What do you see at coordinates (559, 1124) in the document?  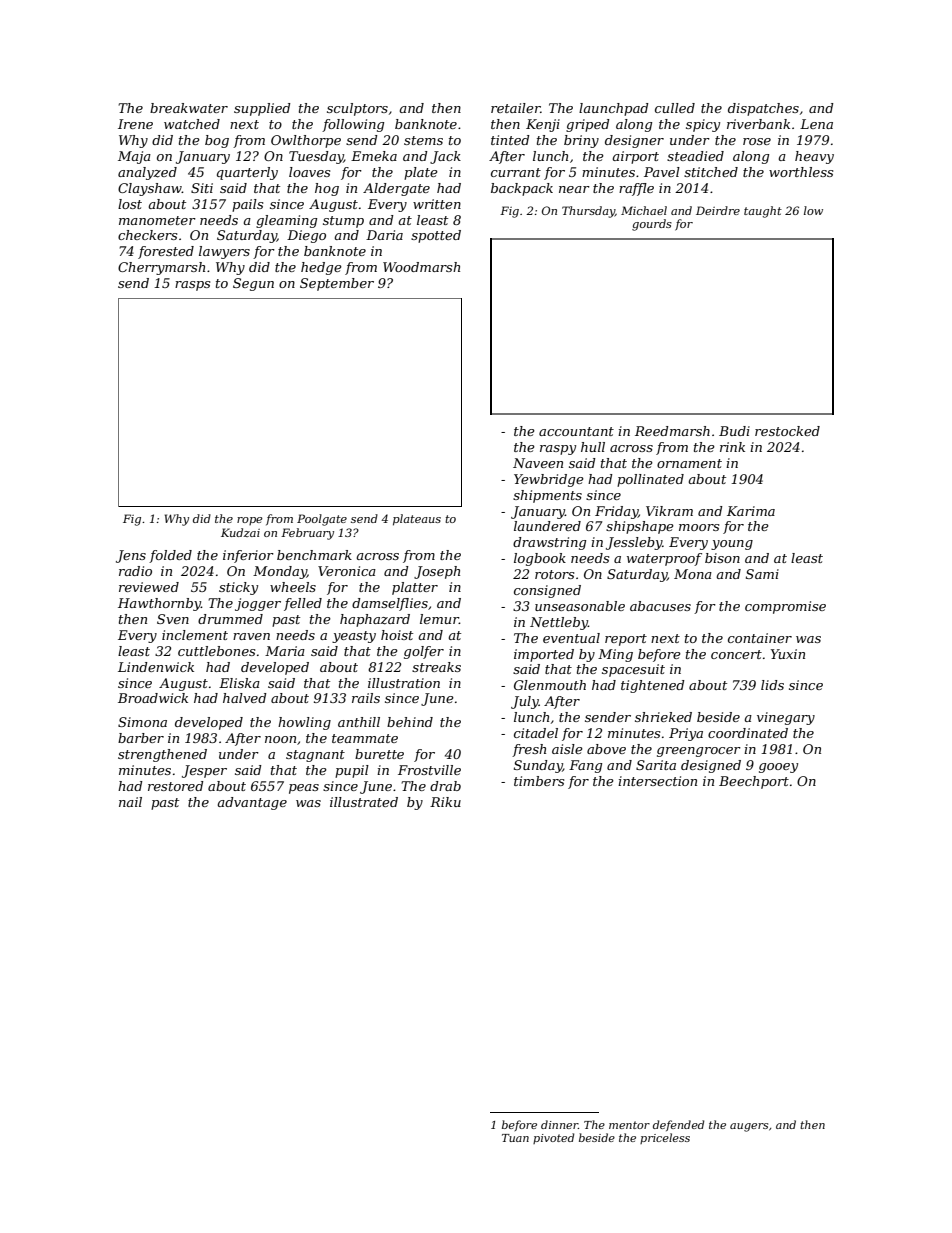 I see `dinner` at bounding box center [559, 1124].
